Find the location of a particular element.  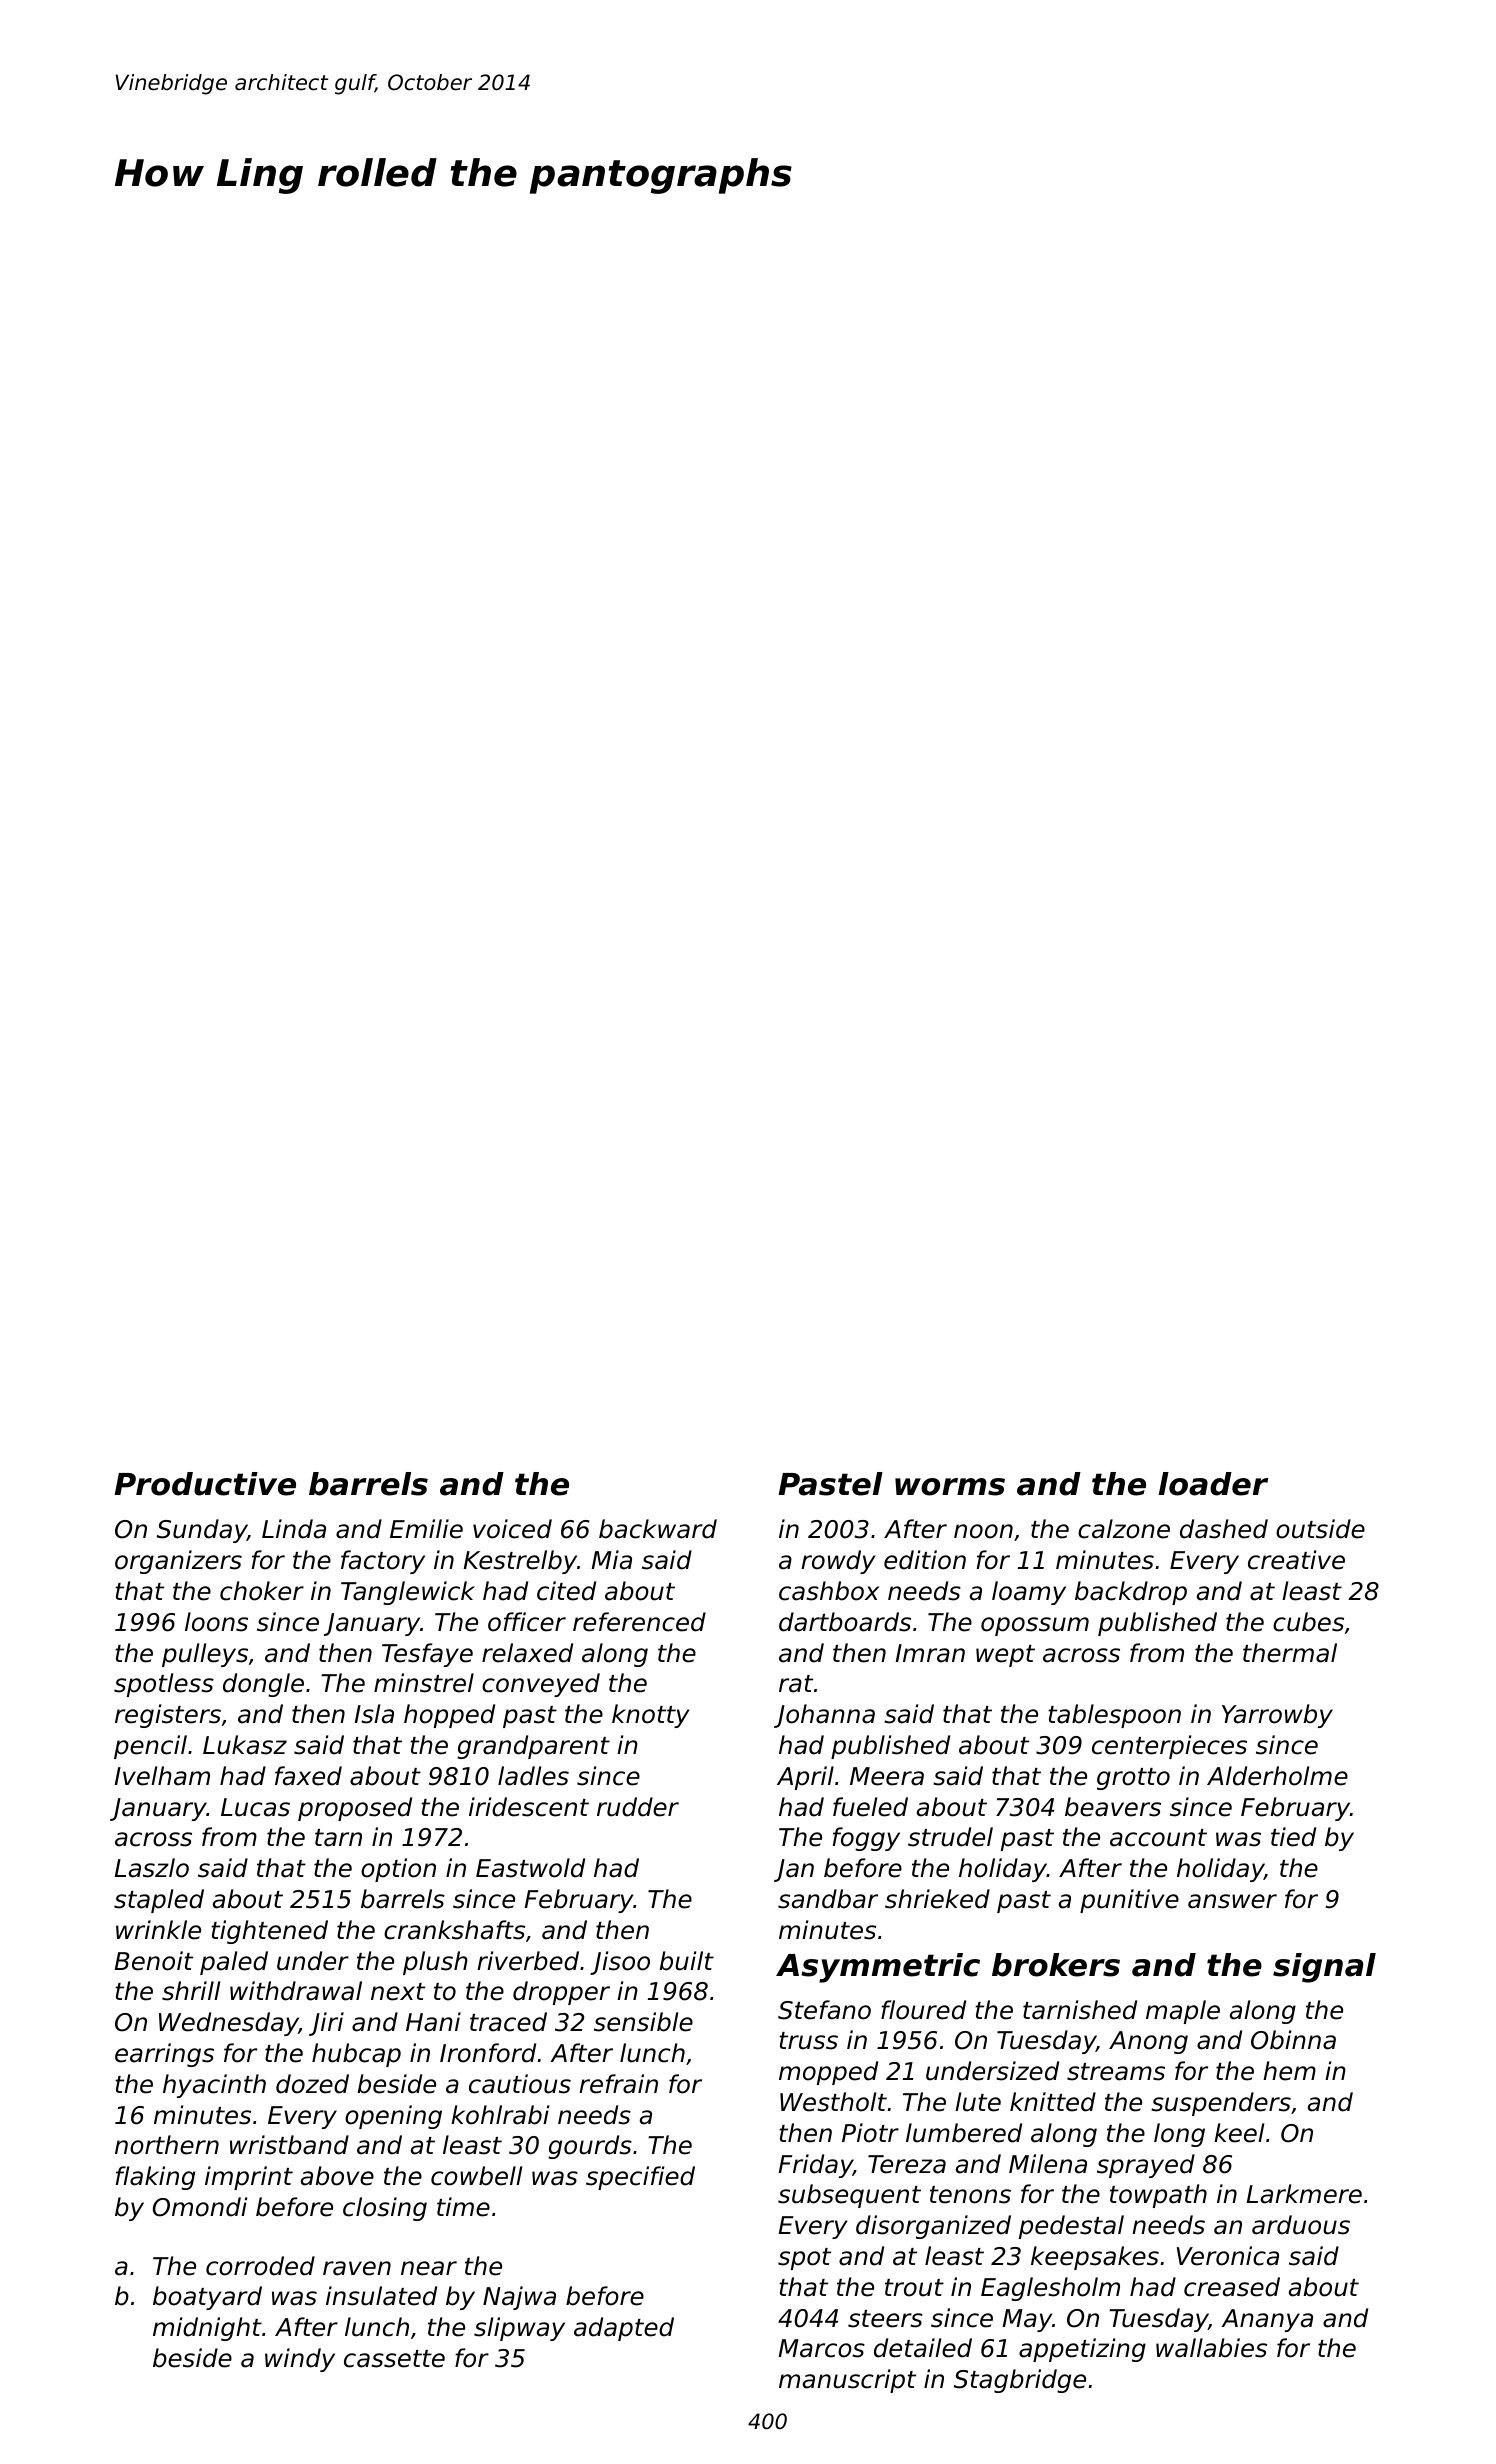

Productive is located at coordinates (205, 1484).
